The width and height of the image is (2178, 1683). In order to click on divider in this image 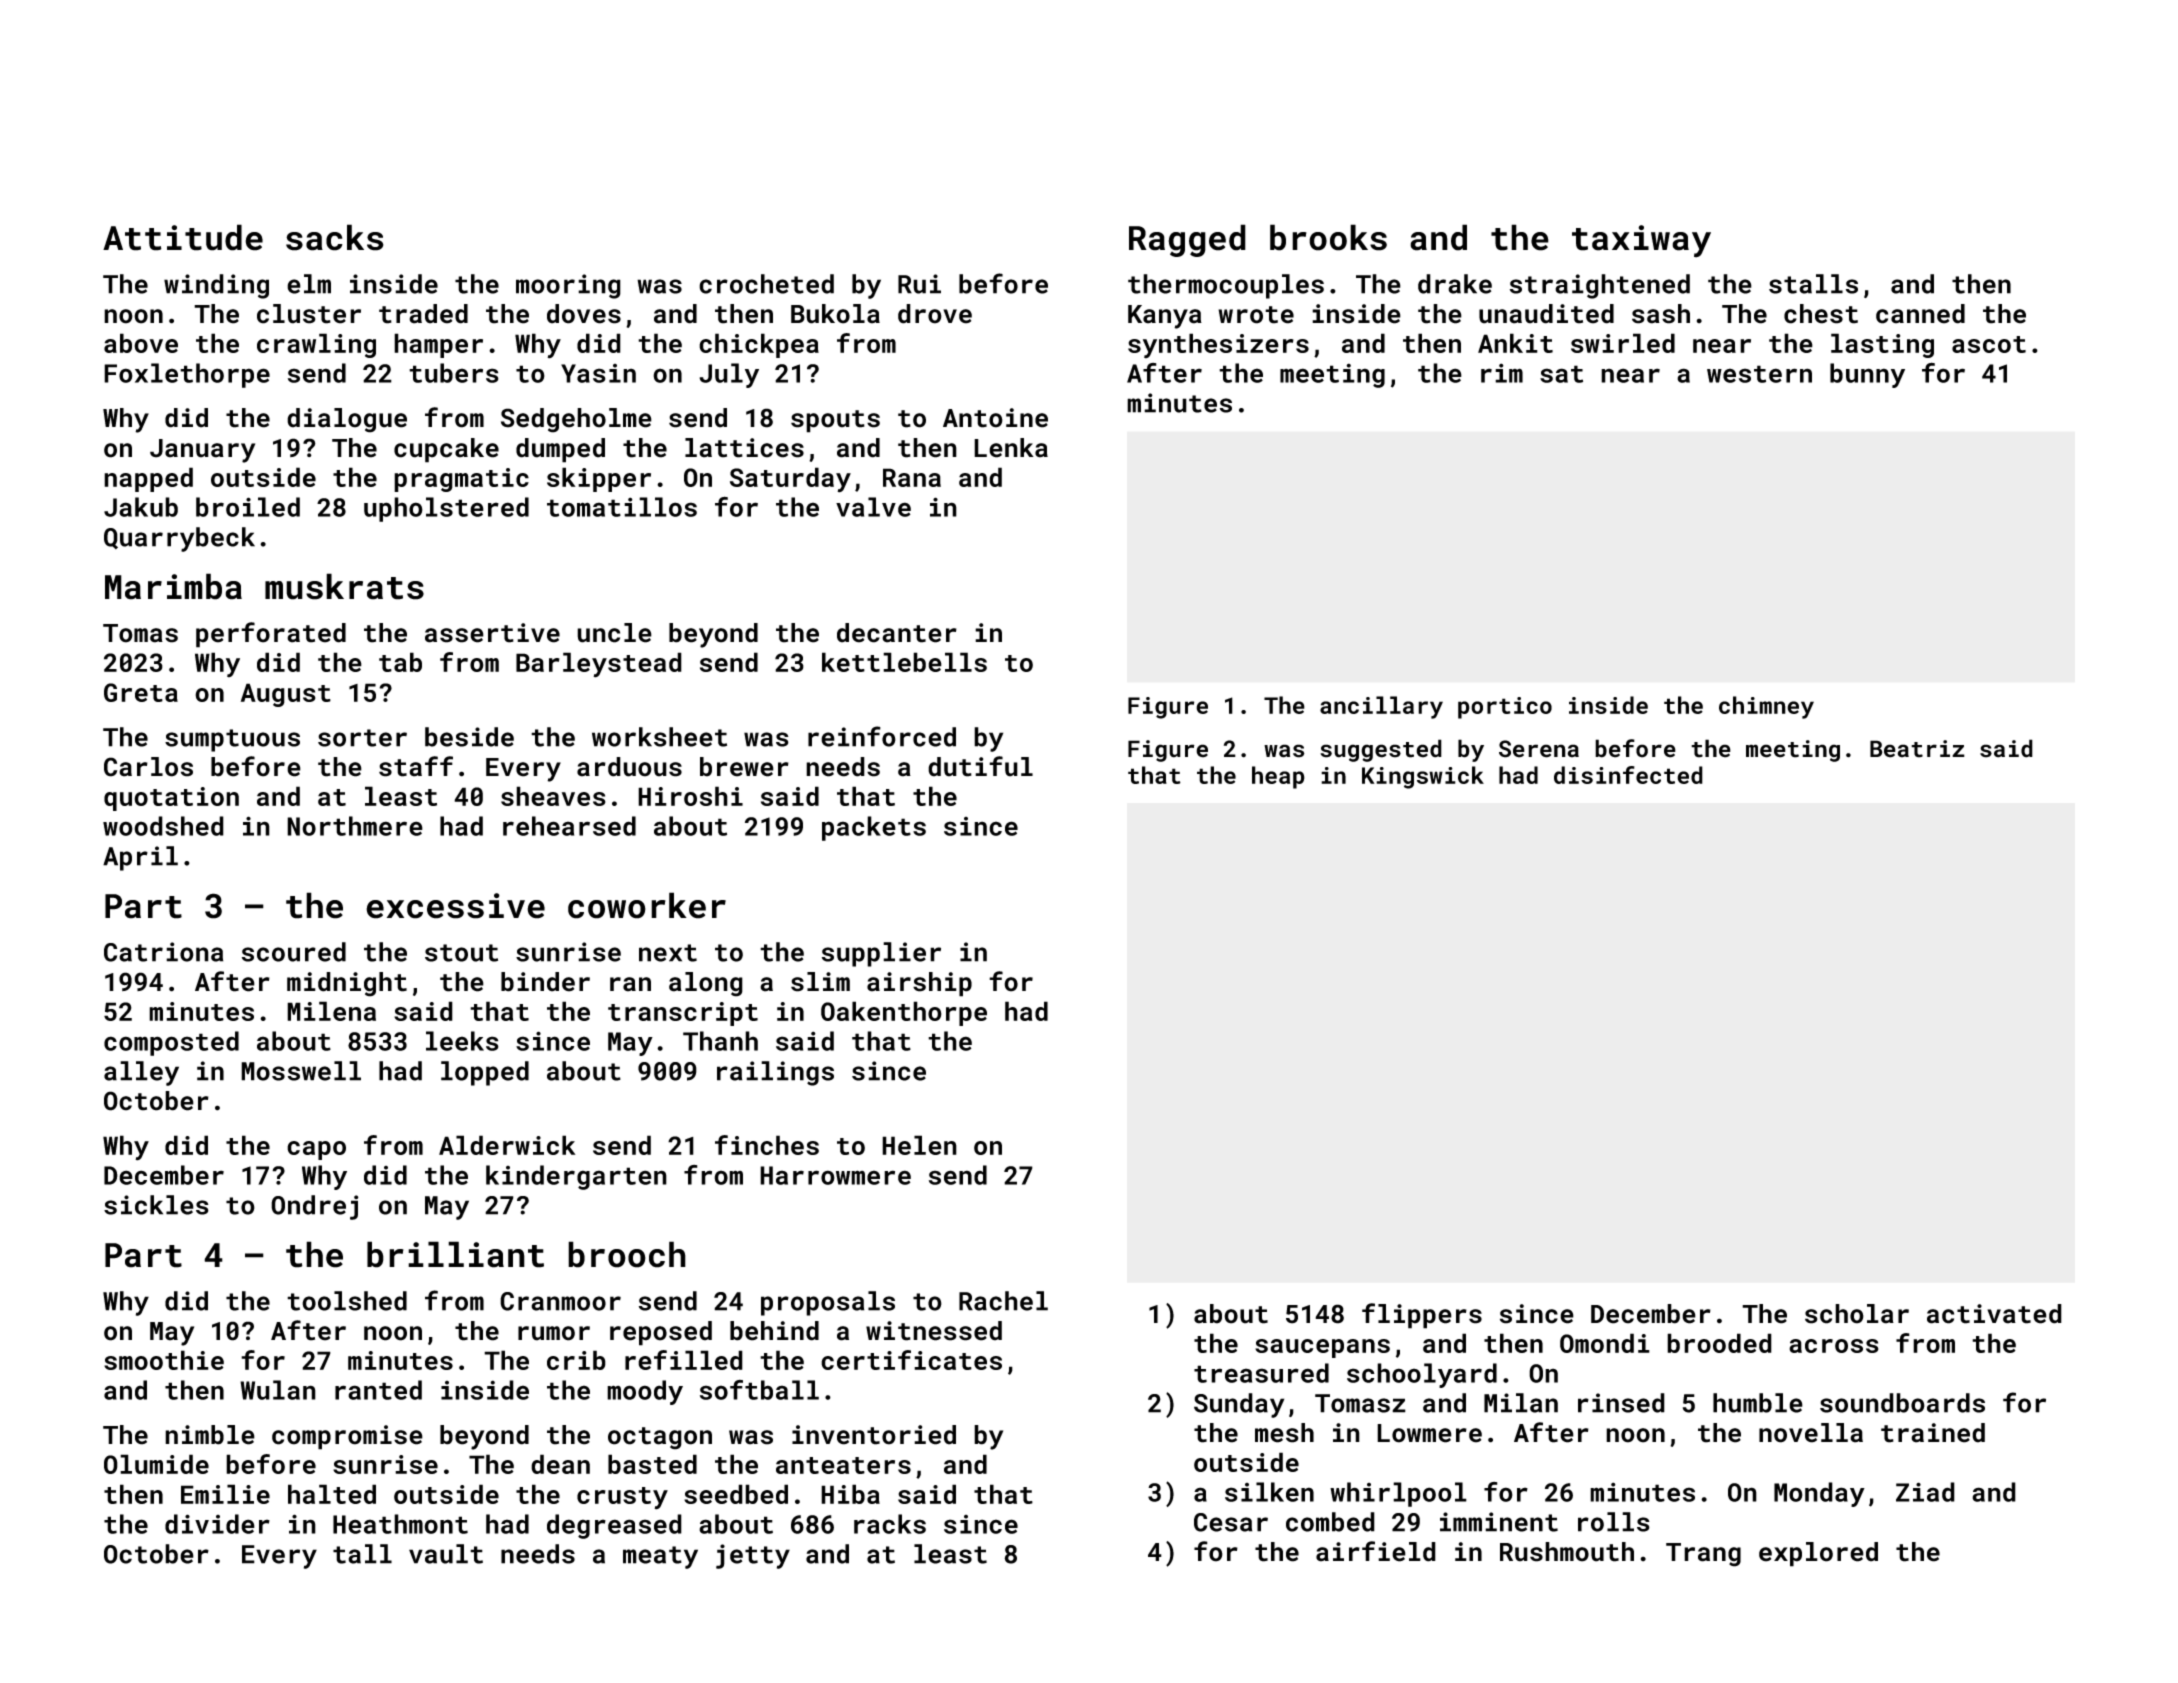, I will do `click(217, 1524)`.
